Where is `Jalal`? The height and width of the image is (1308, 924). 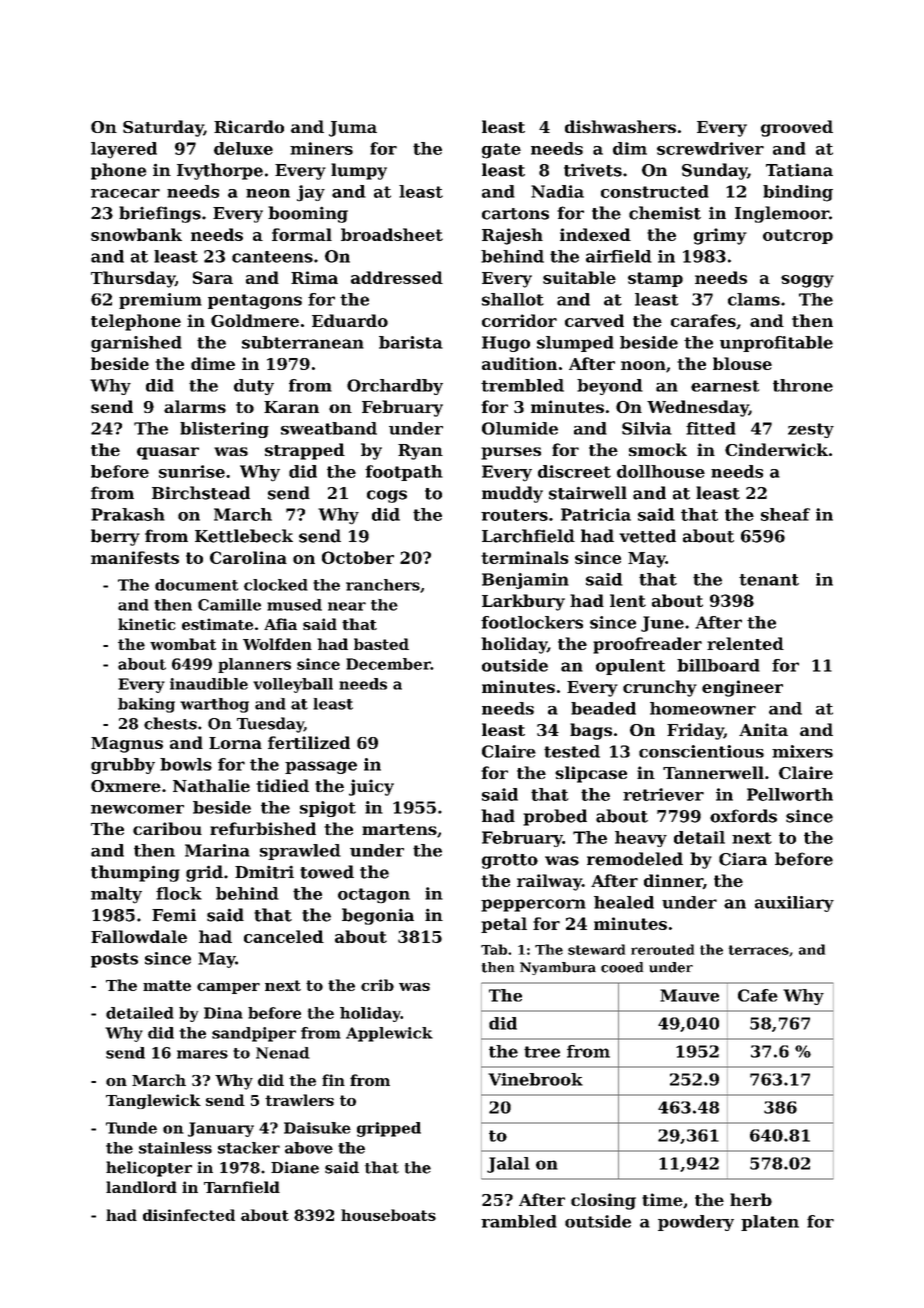
Jalal is located at coordinates (508, 1165).
